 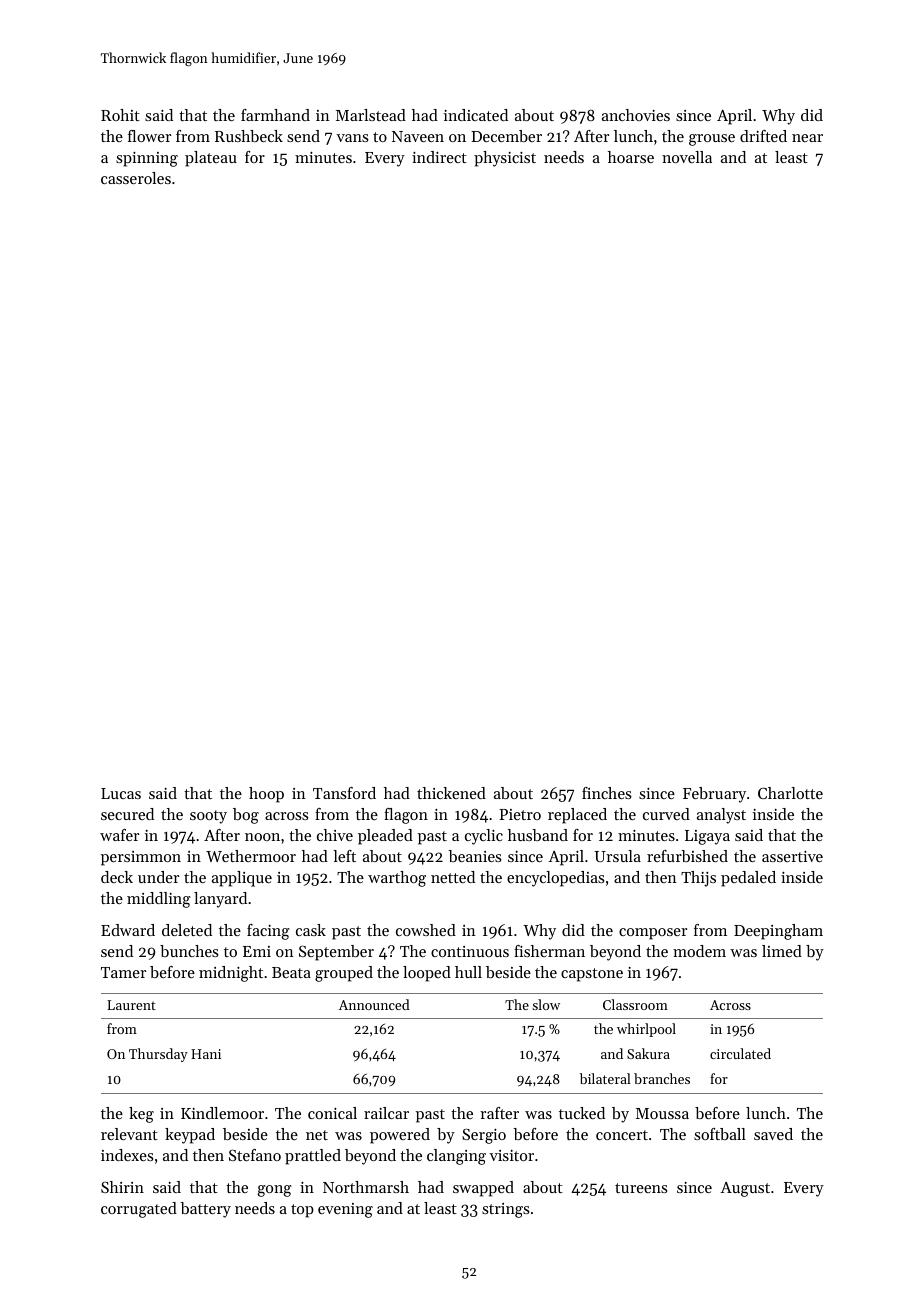 I want to click on Tamer, so click(x=123, y=972).
